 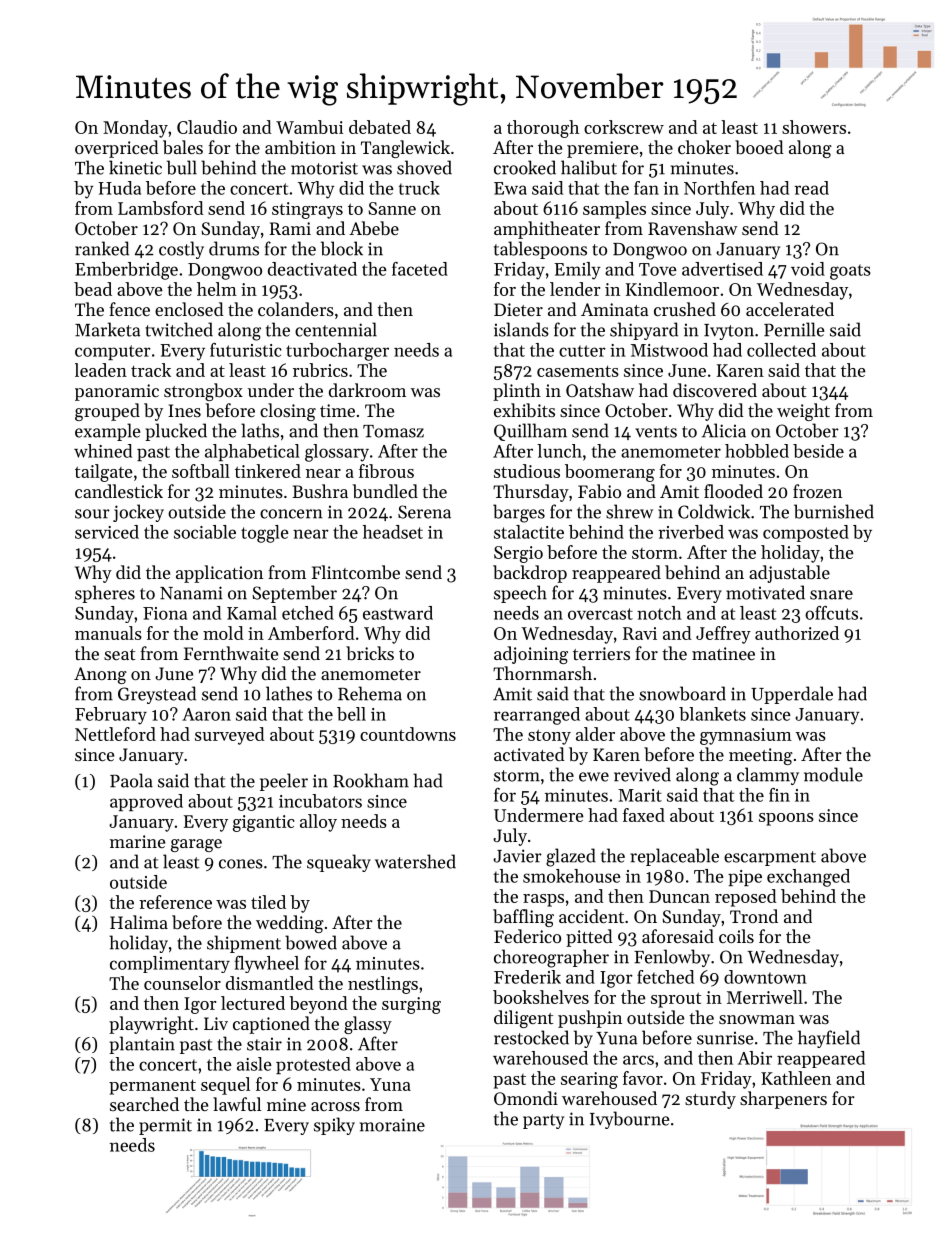 I want to click on authorized, so click(x=797, y=633).
